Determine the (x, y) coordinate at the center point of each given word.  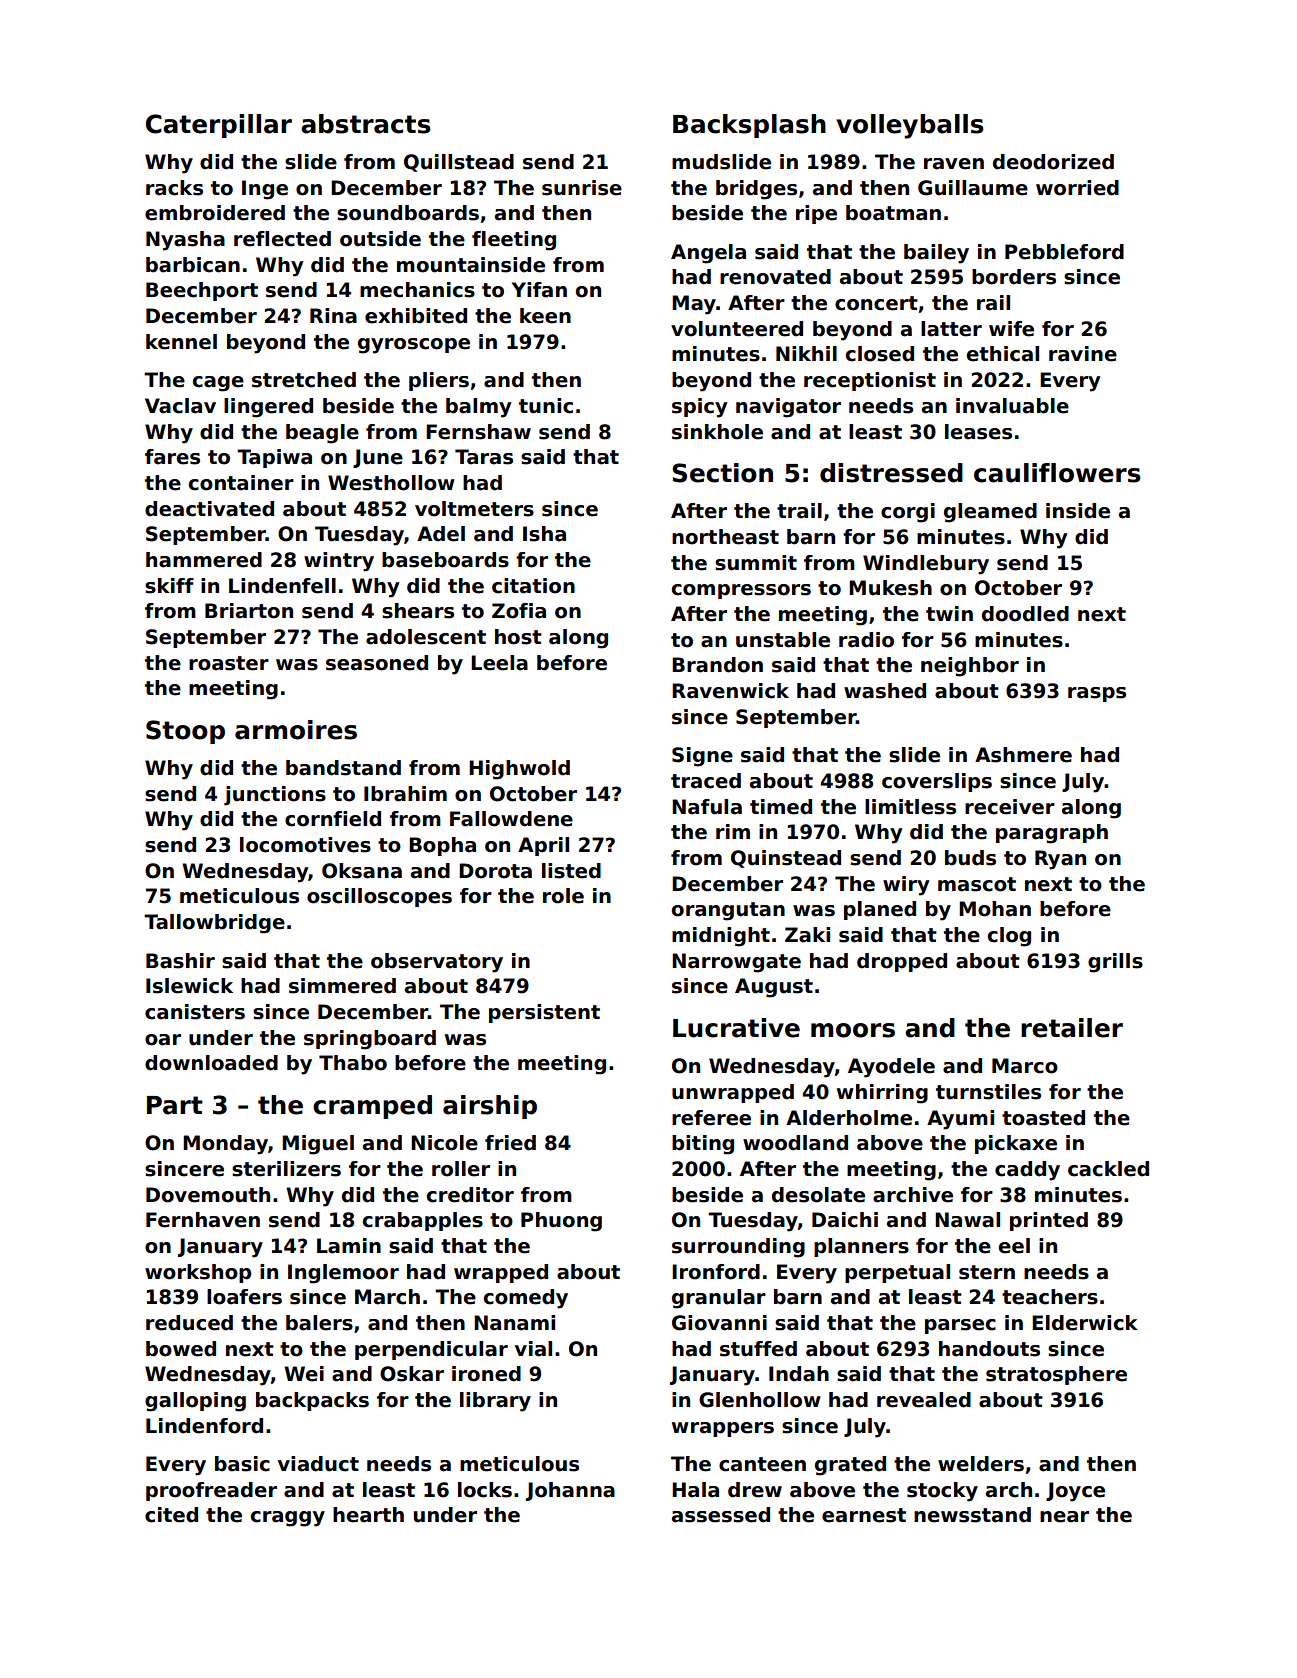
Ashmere (1023, 755)
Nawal (967, 1220)
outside (380, 239)
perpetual (897, 1273)
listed (571, 871)
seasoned (377, 663)
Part (175, 1105)
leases (978, 432)
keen (545, 316)
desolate (818, 1195)
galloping (195, 1402)
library (495, 1402)
